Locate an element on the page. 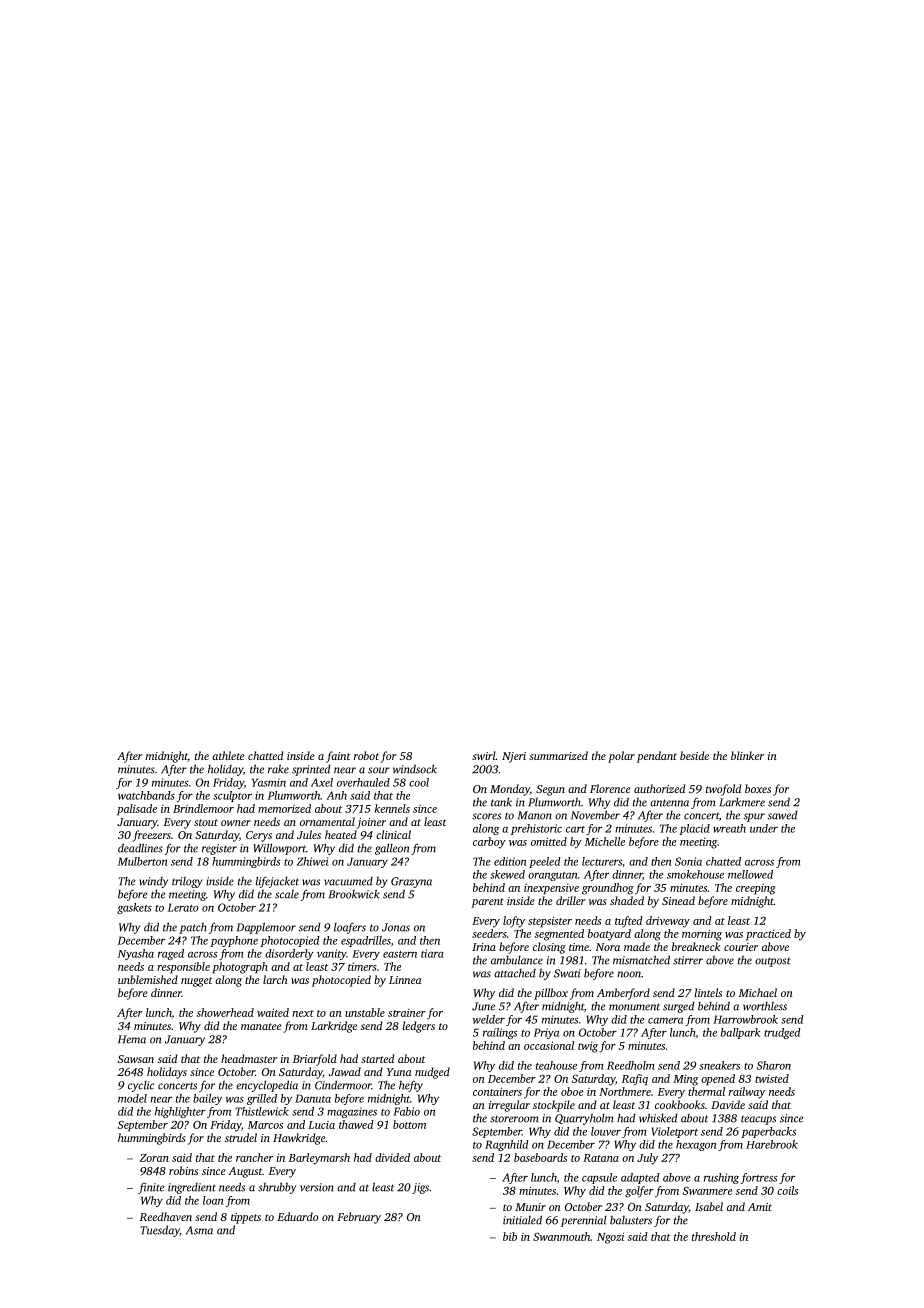 Image resolution: width=924 pixels, height=1308 pixels. joiner is located at coordinates (371, 823).
